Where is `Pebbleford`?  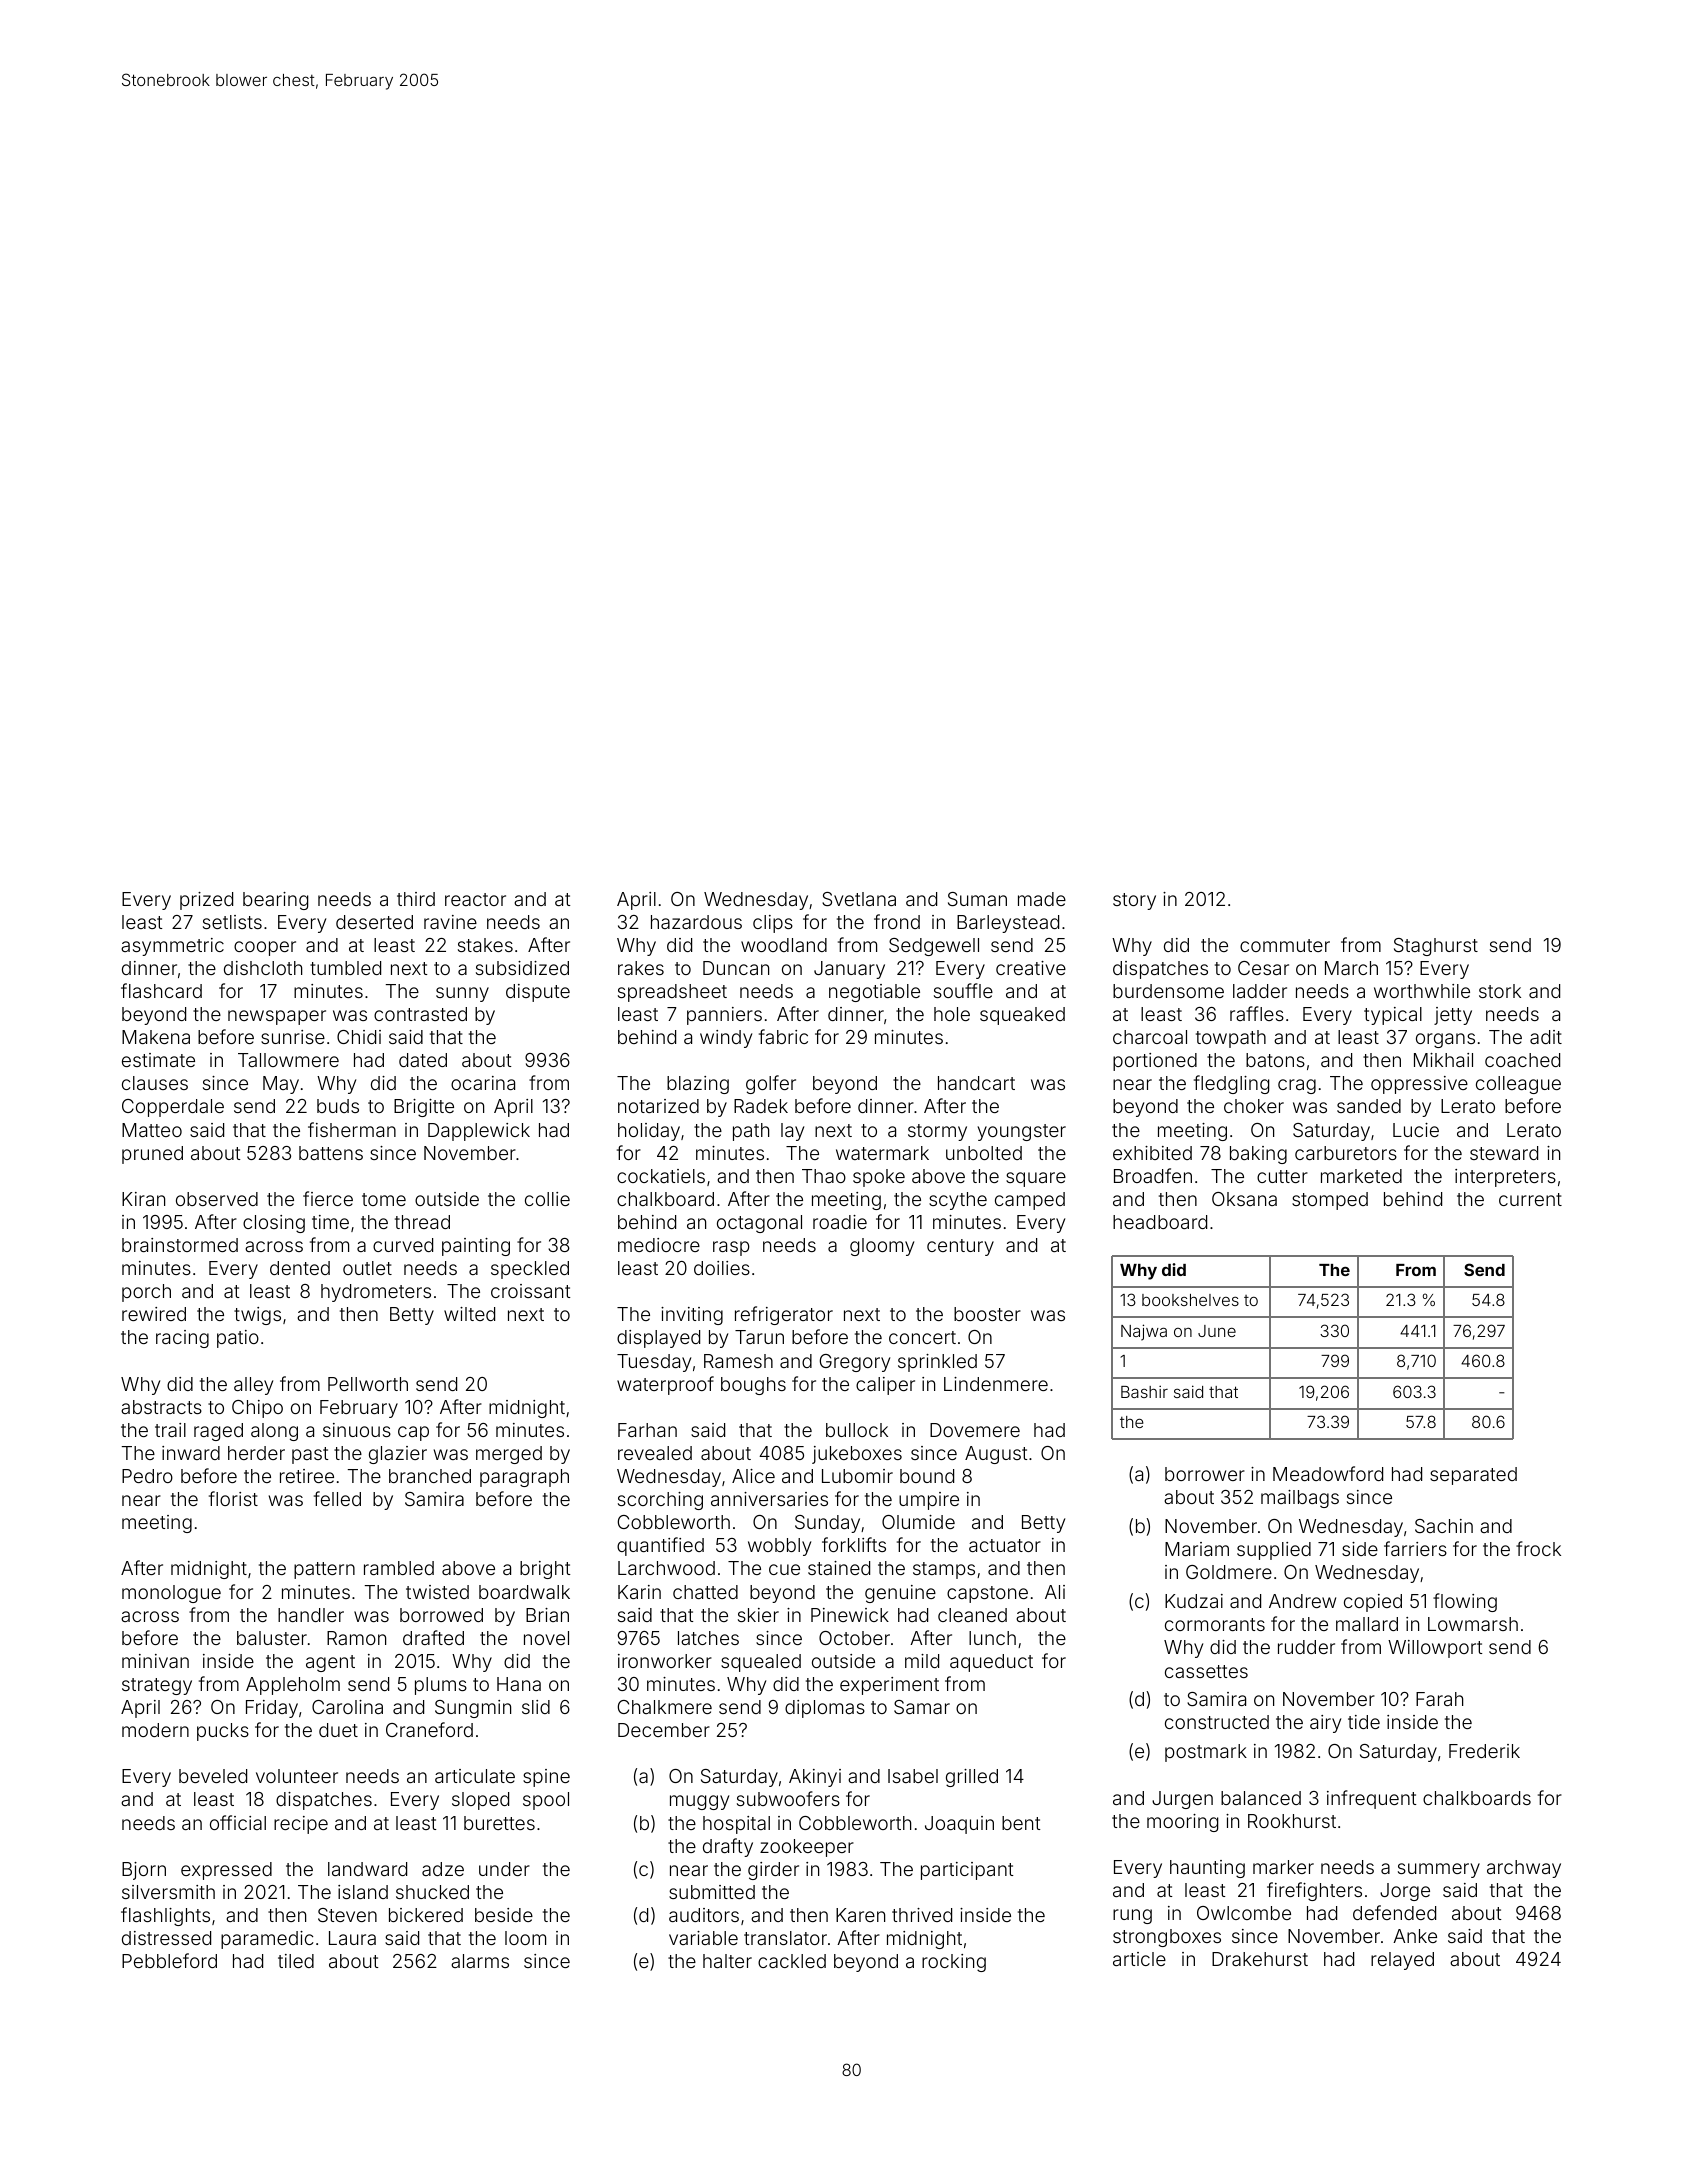
Pebbleford is located at coordinates (169, 1960).
